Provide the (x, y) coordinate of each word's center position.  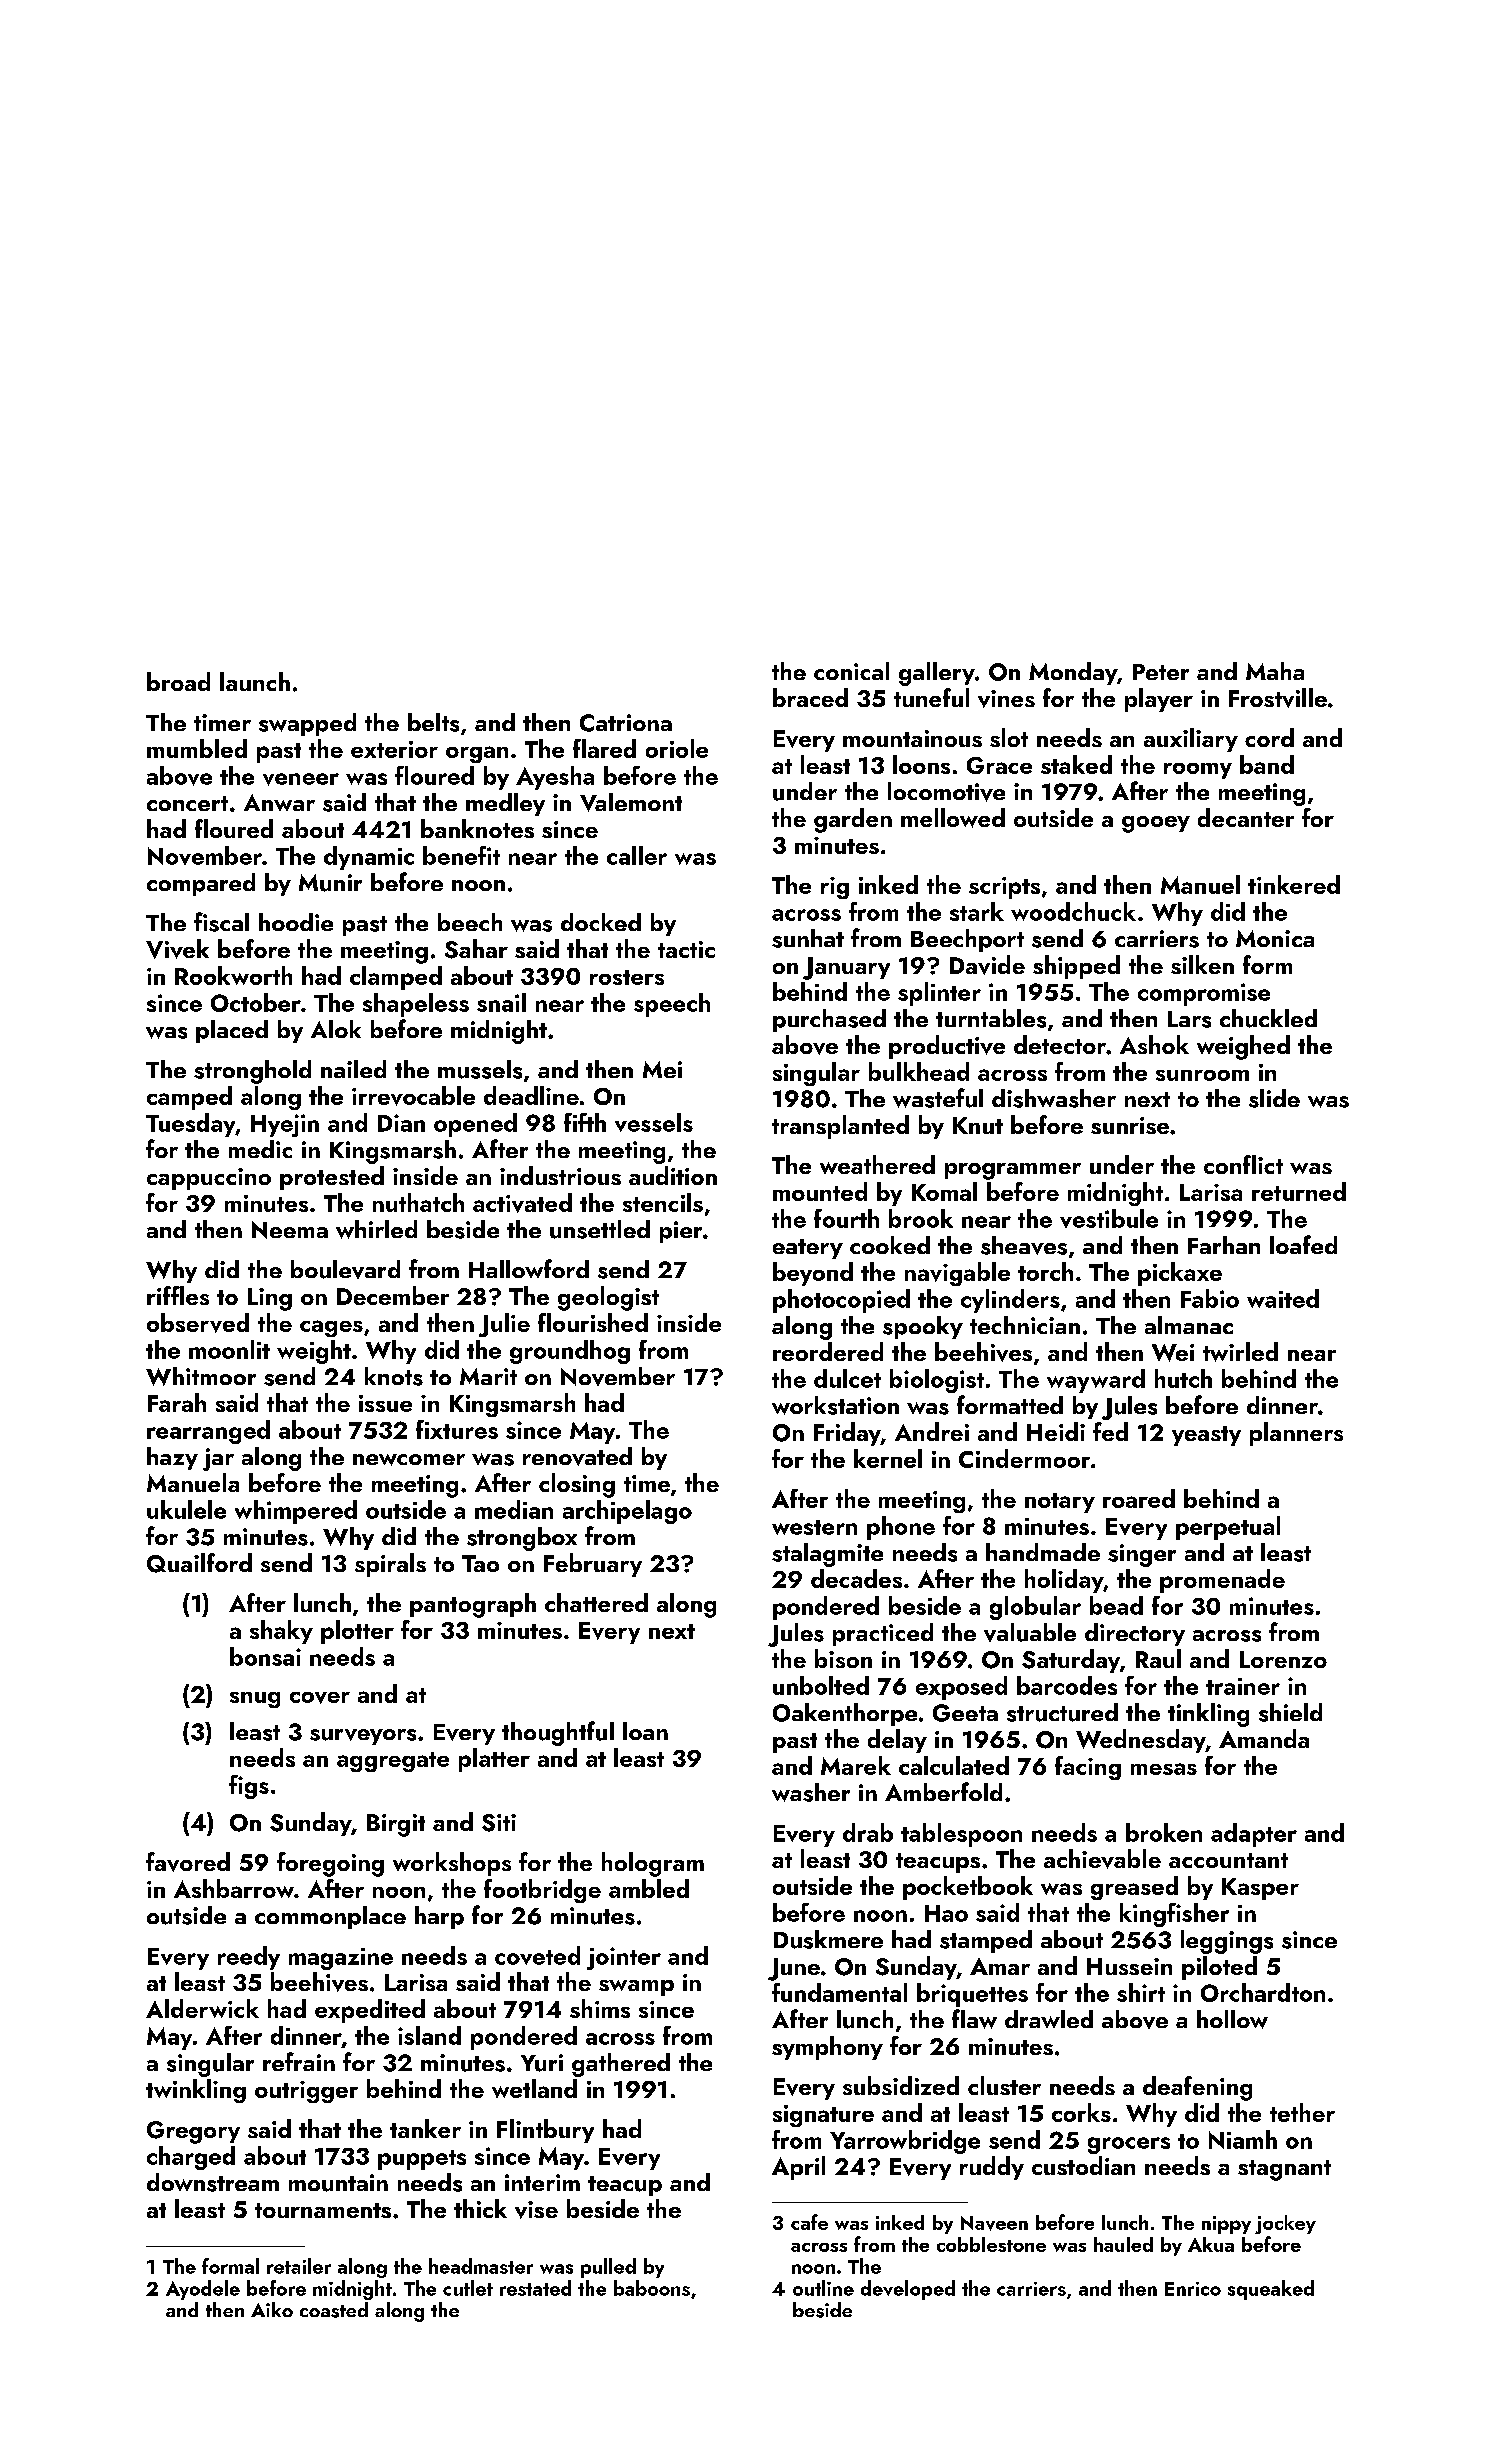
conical (851, 671)
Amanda (1264, 1738)
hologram (653, 1864)
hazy (172, 1458)
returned (1299, 1191)
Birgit (396, 1825)
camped (189, 1098)
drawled (1049, 2019)
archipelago (627, 1512)
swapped (307, 724)
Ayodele (203, 2290)
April (798, 2168)
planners (1296, 1434)
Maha (1275, 671)
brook (921, 1218)
